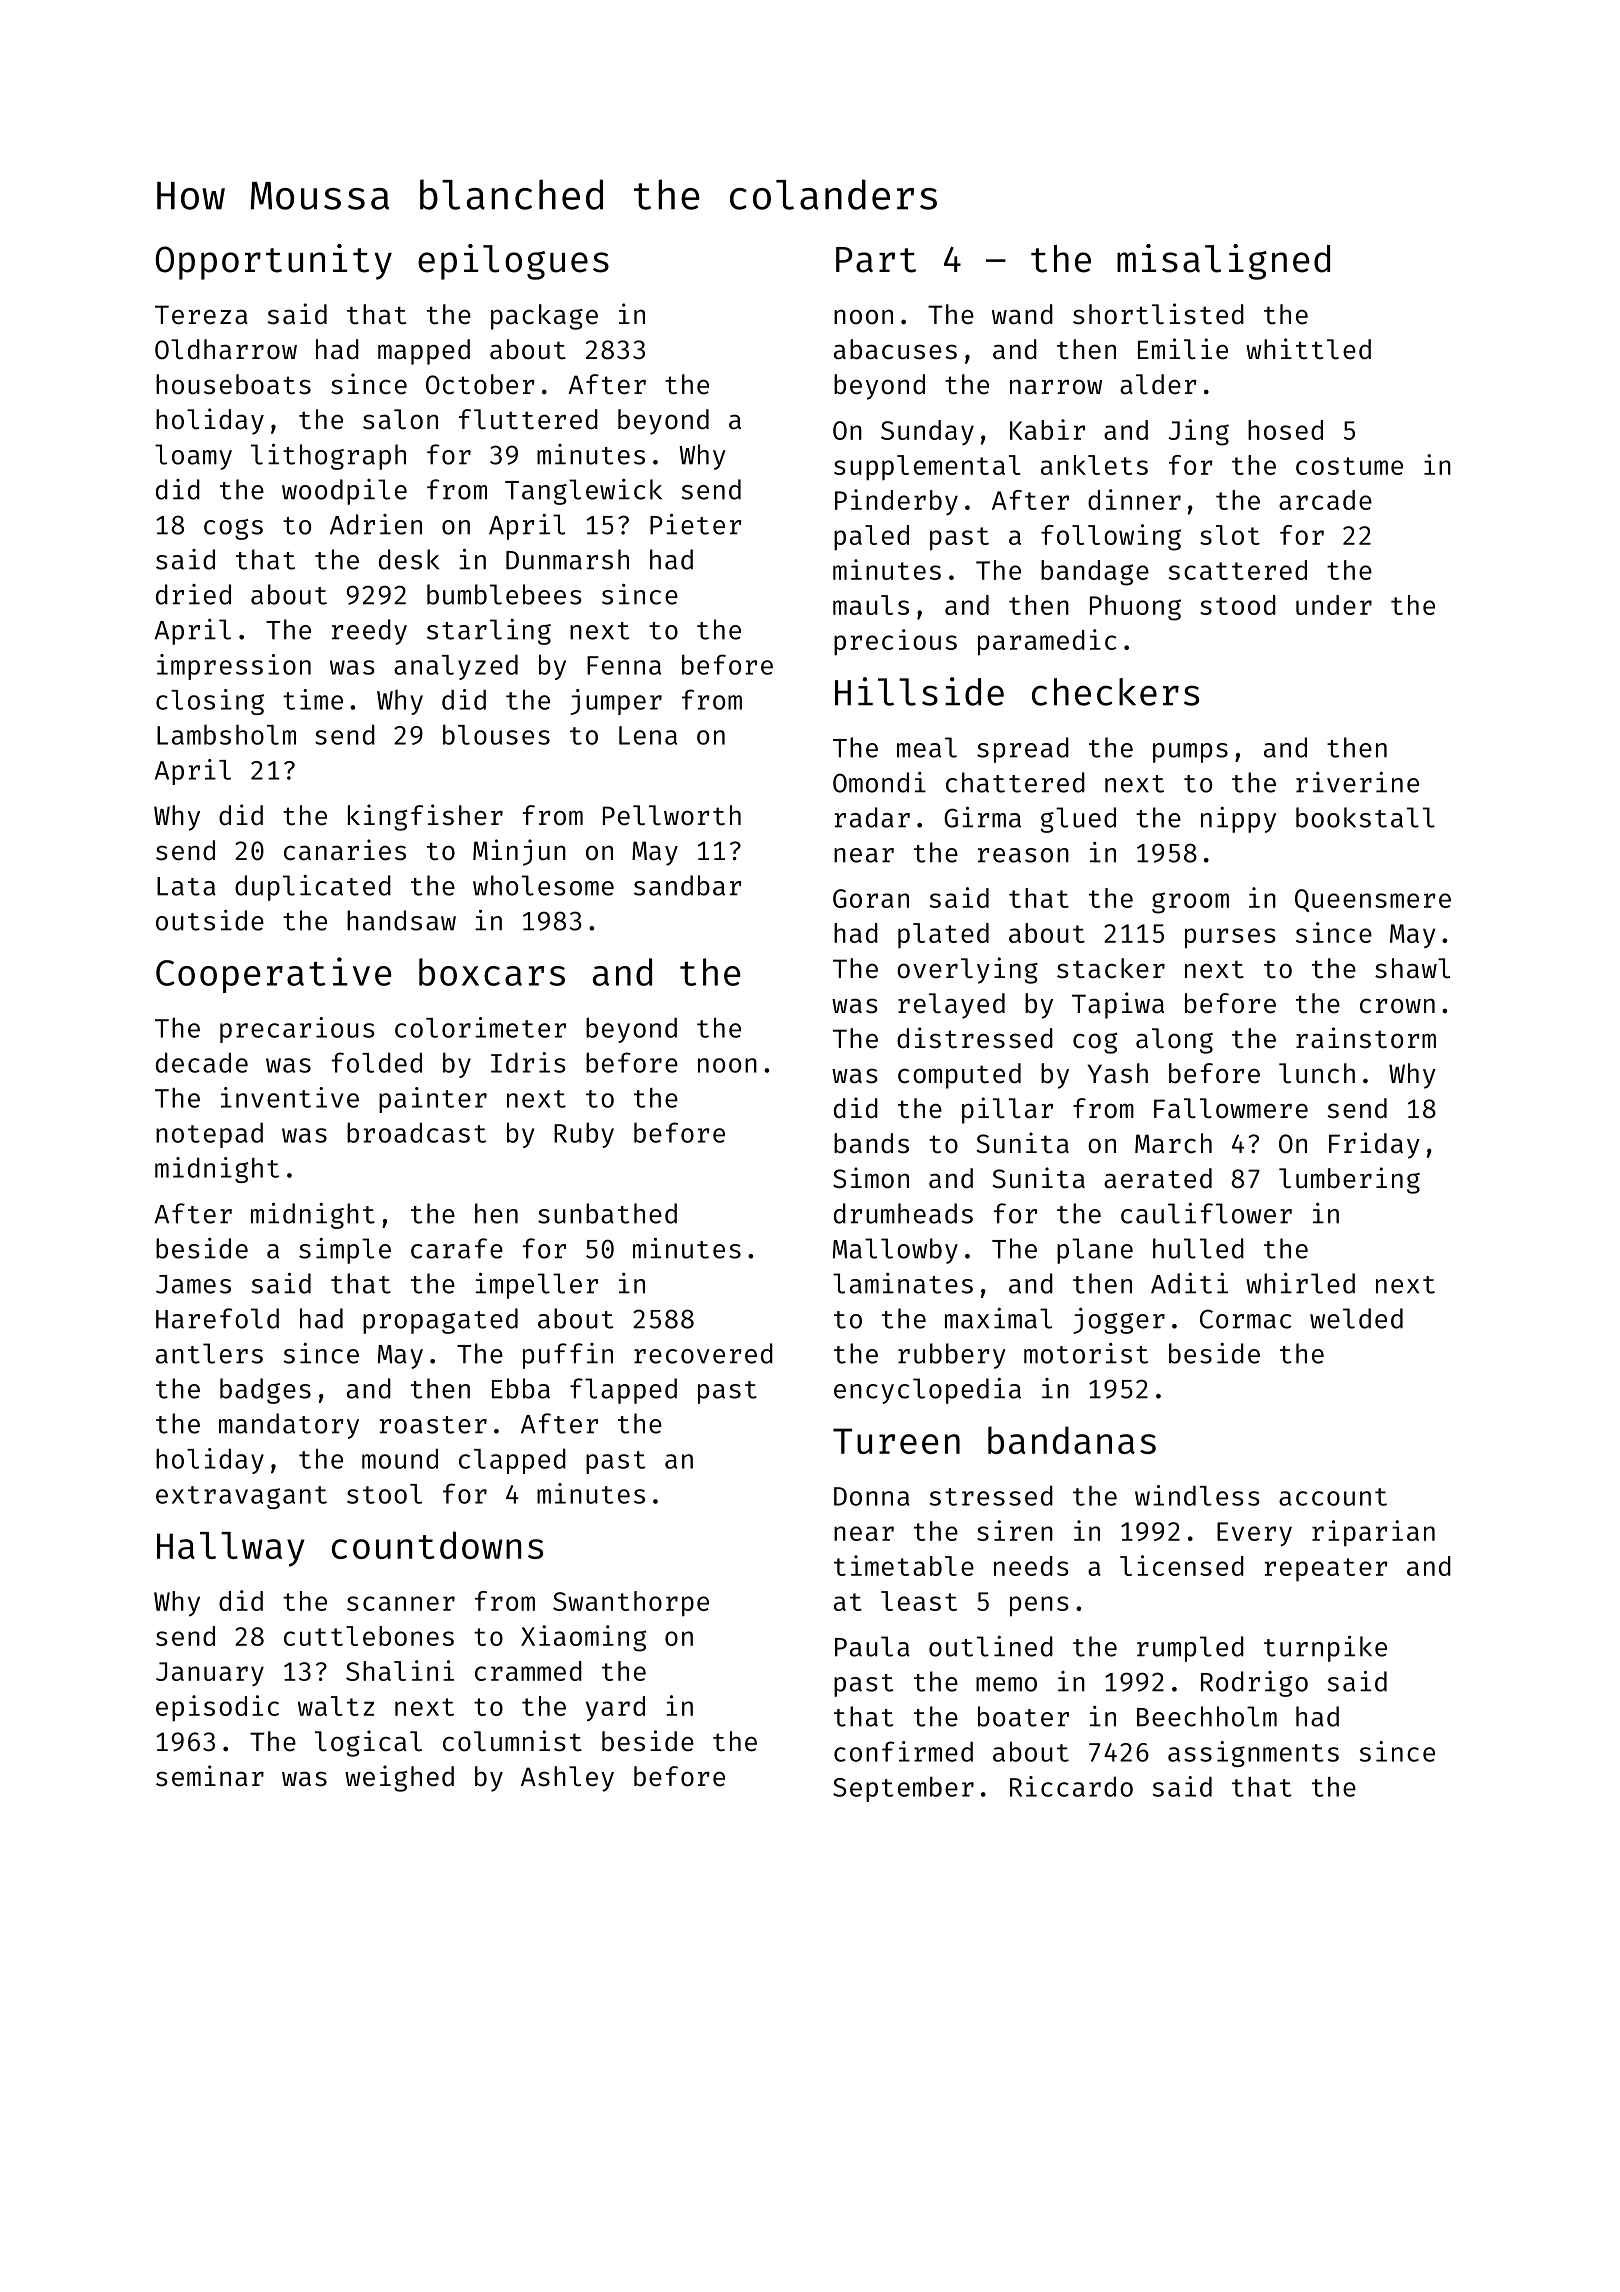  I want to click on extravagant, so click(241, 1497).
